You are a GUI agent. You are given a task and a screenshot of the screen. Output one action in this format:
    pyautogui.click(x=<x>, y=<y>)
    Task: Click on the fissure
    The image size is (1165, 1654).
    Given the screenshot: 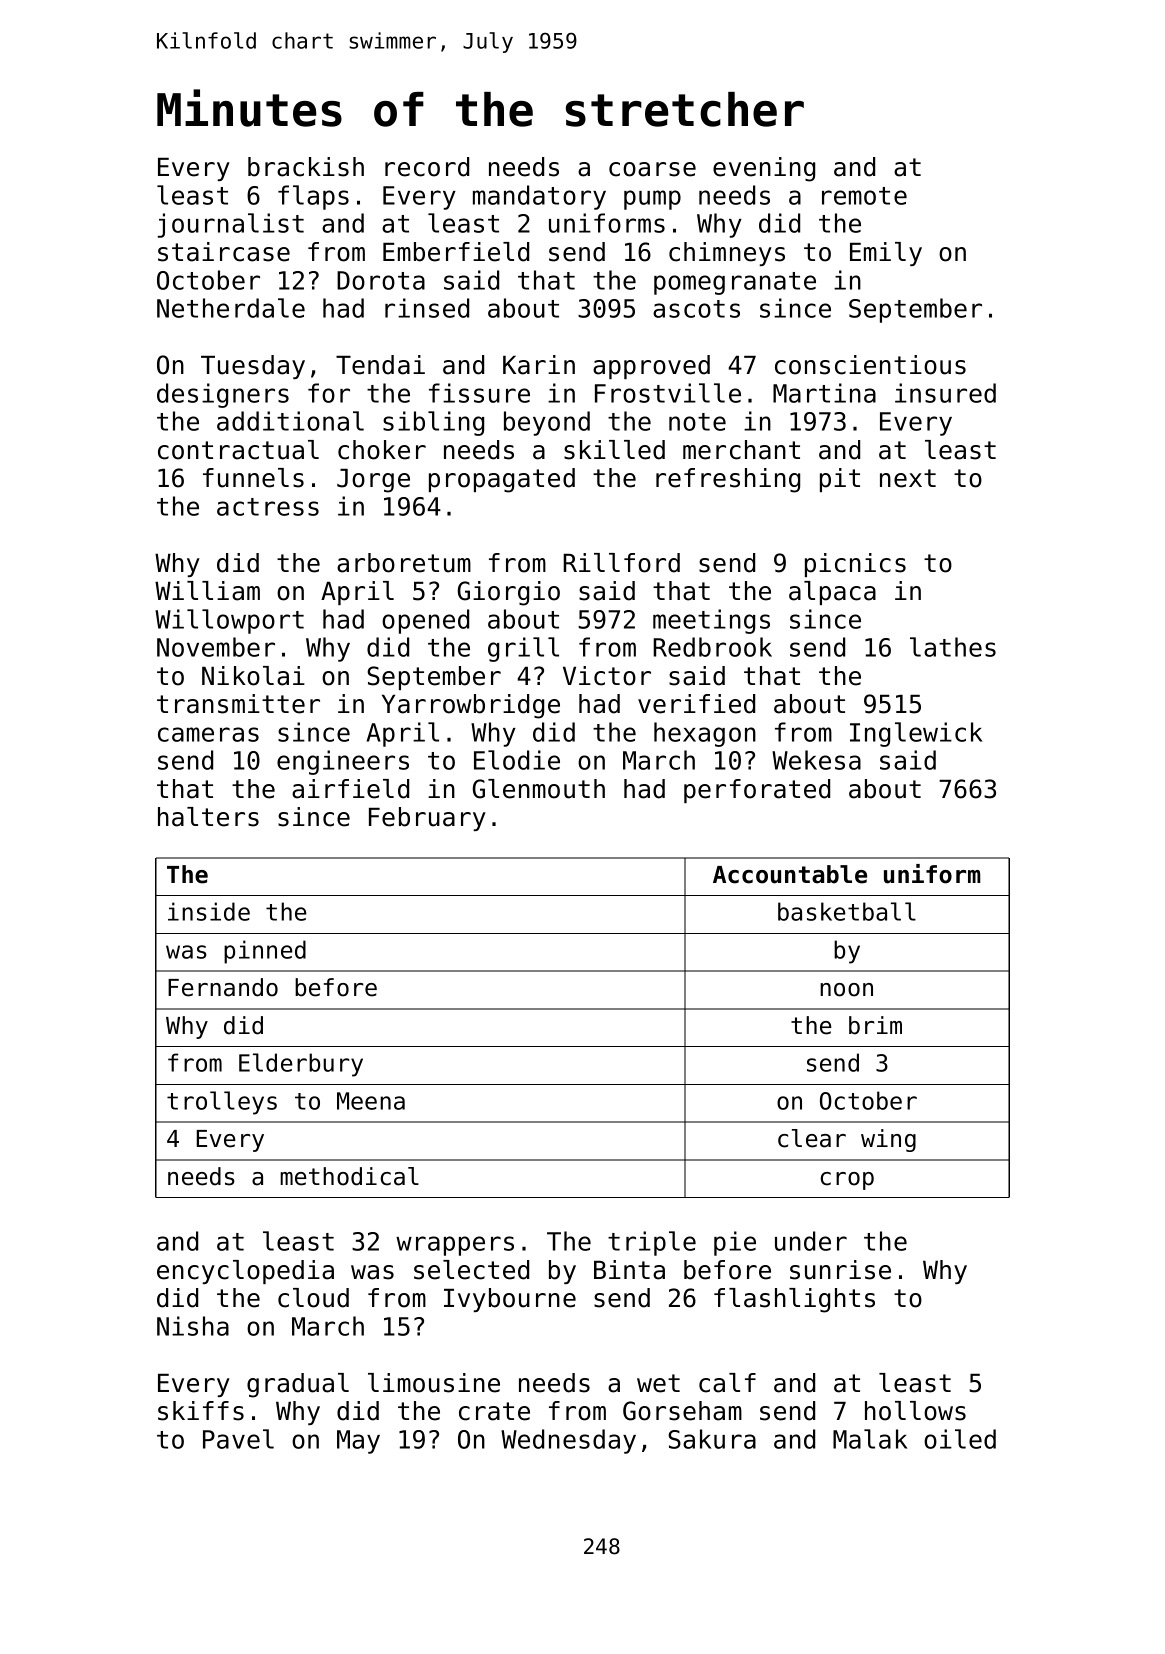 What is the action you would take?
    pyautogui.click(x=479, y=393)
